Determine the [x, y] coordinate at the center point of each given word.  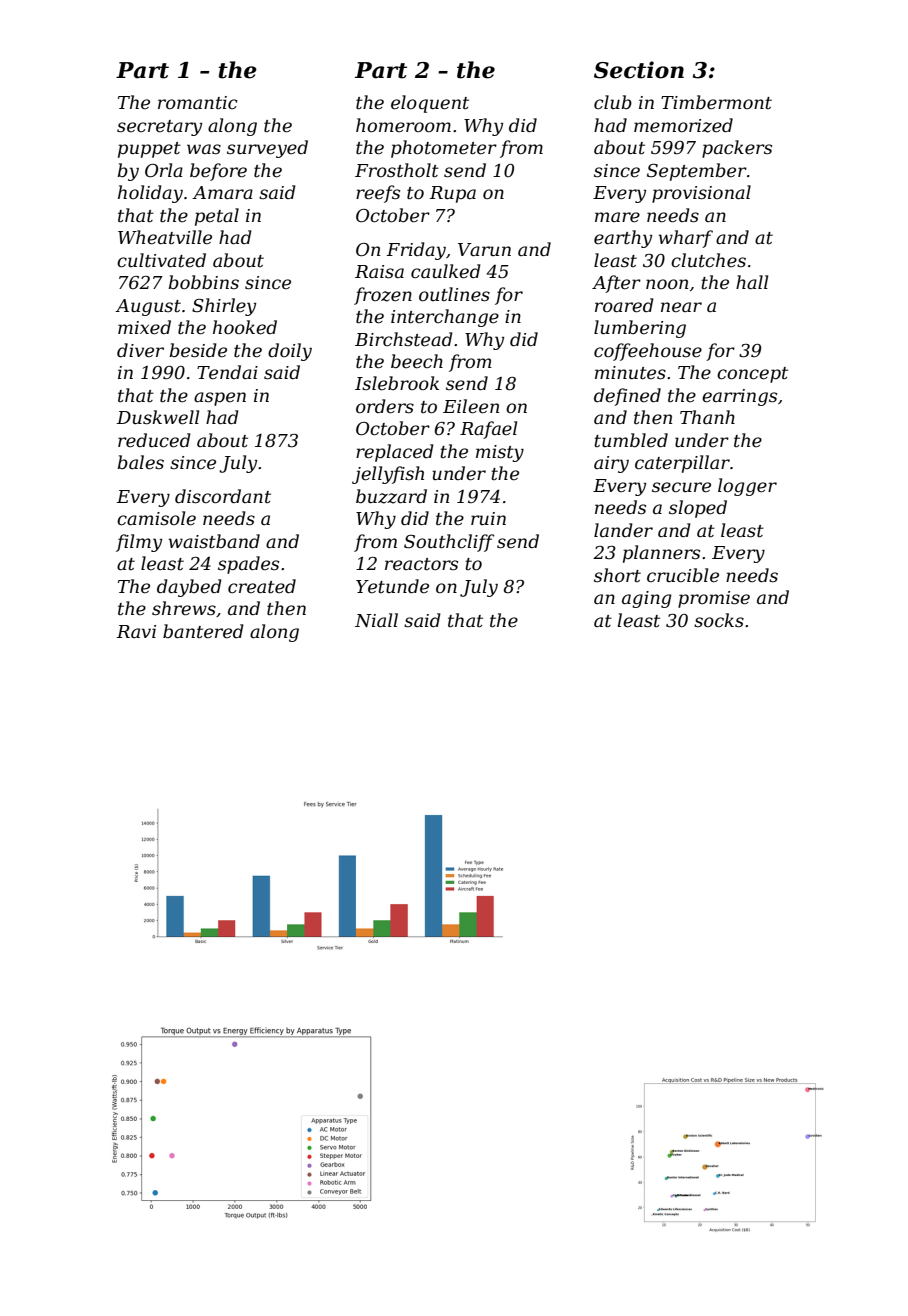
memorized [683, 125]
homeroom [403, 125]
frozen [383, 296]
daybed [189, 588]
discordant [223, 496]
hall [752, 282]
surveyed [267, 149]
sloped [698, 509]
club [613, 102]
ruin [488, 518]
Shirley [224, 307]
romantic [198, 102]
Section [639, 70]
